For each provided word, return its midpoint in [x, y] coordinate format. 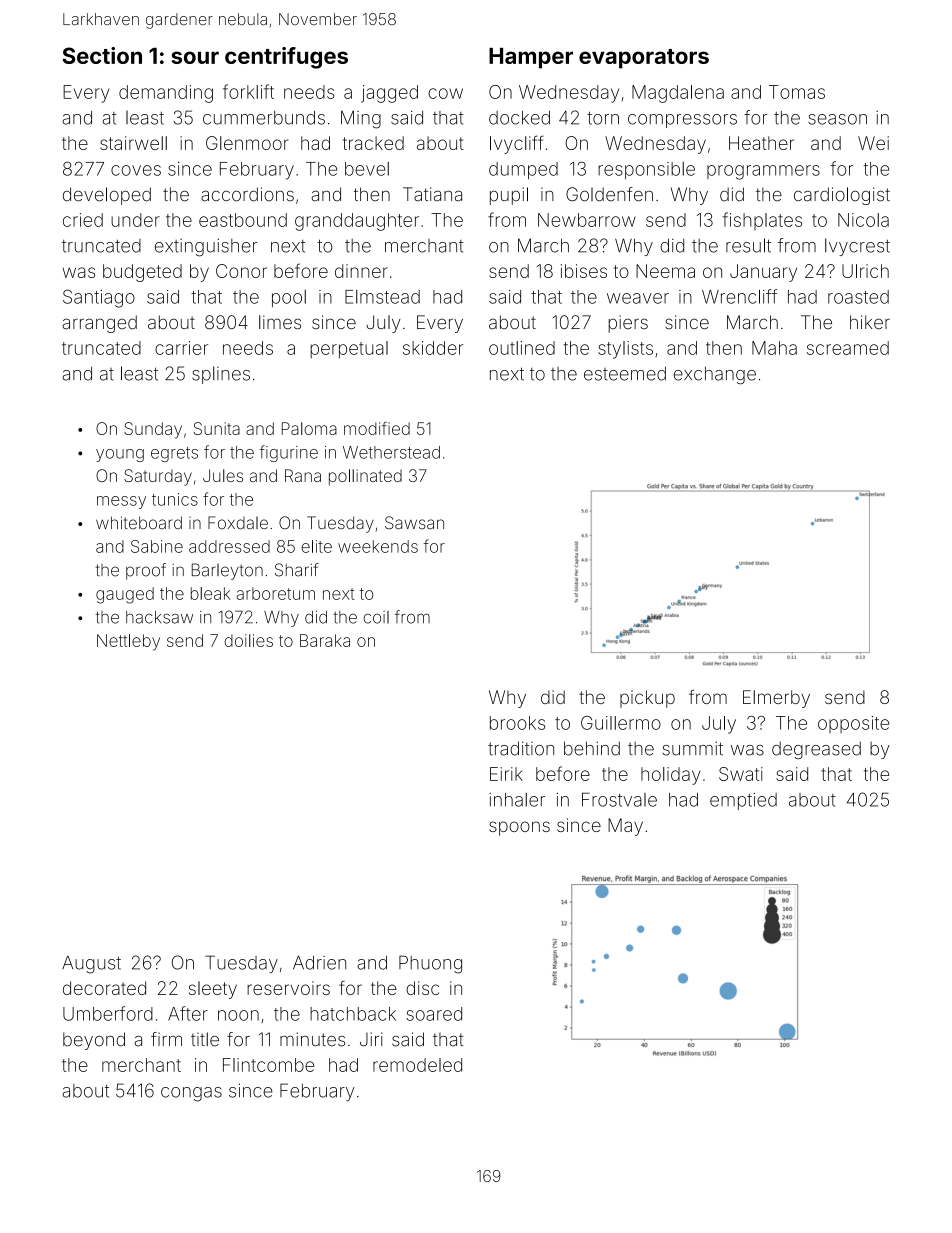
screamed [848, 348]
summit [693, 748]
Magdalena [678, 94]
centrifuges [286, 58]
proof [146, 571]
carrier [181, 348]
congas [191, 1094]
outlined [522, 348]
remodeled [417, 1065]
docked [519, 117]
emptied [743, 801]
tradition [521, 748]
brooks [517, 723]
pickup [647, 699]
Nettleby [128, 642]
